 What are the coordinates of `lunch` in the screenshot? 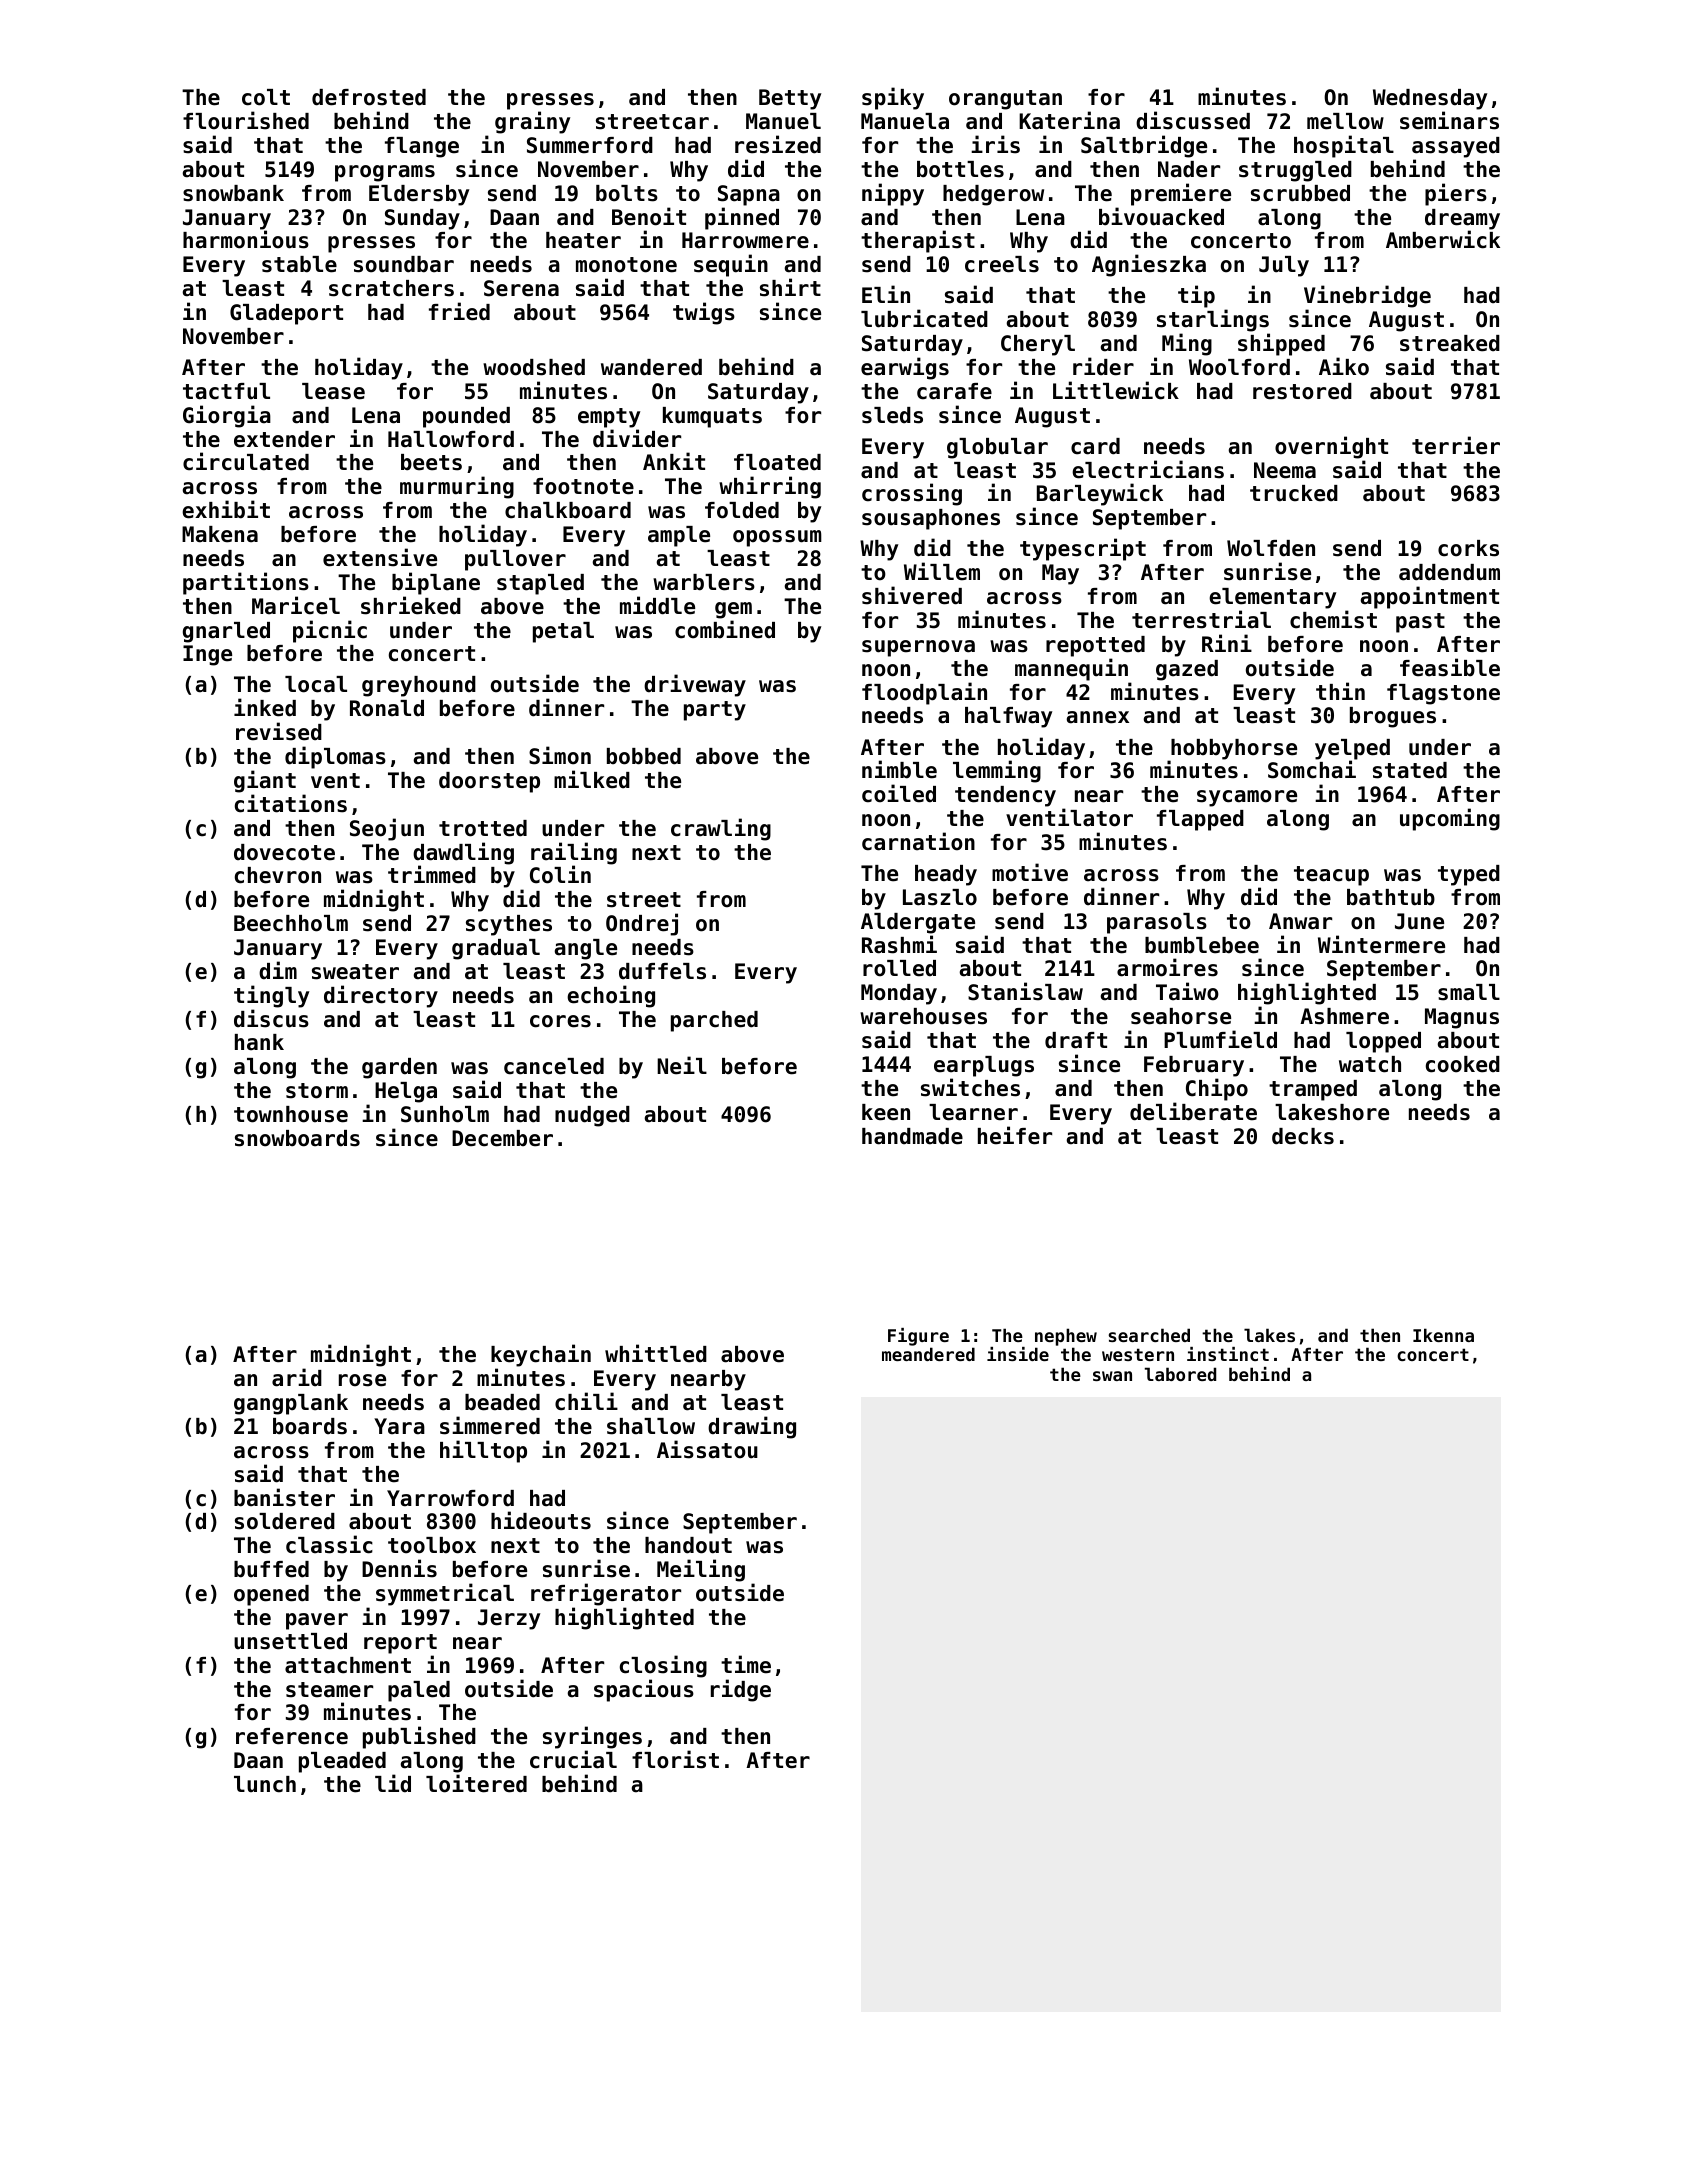 It's located at (265, 1784).
